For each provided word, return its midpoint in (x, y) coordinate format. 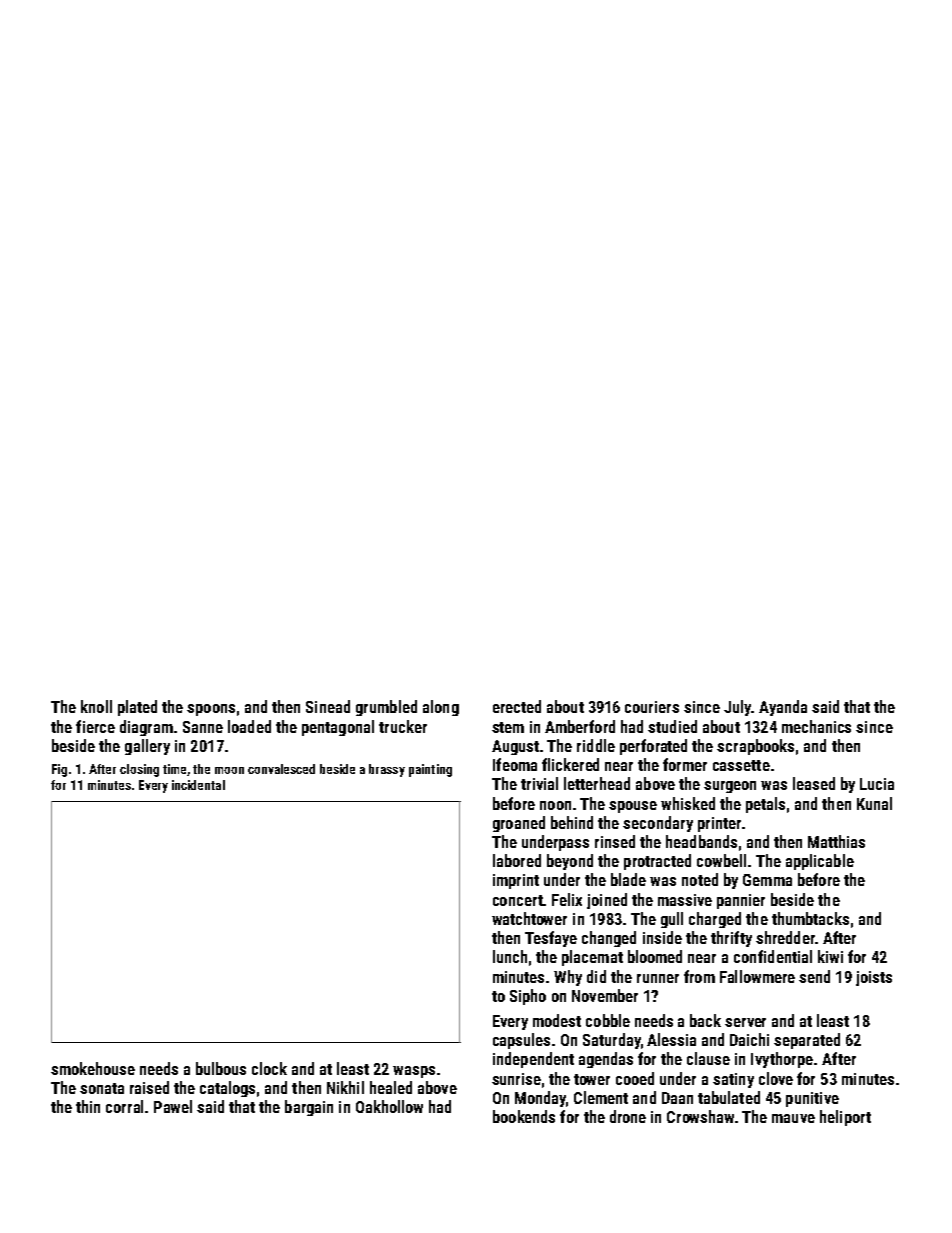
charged (715, 920)
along (441, 708)
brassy (387, 770)
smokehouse (93, 1068)
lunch (510, 956)
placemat (592, 958)
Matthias (836, 841)
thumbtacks (810, 918)
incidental (198, 785)
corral (124, 1106)
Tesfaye (551, 939)
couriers (652, 707)
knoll (96, 706)
